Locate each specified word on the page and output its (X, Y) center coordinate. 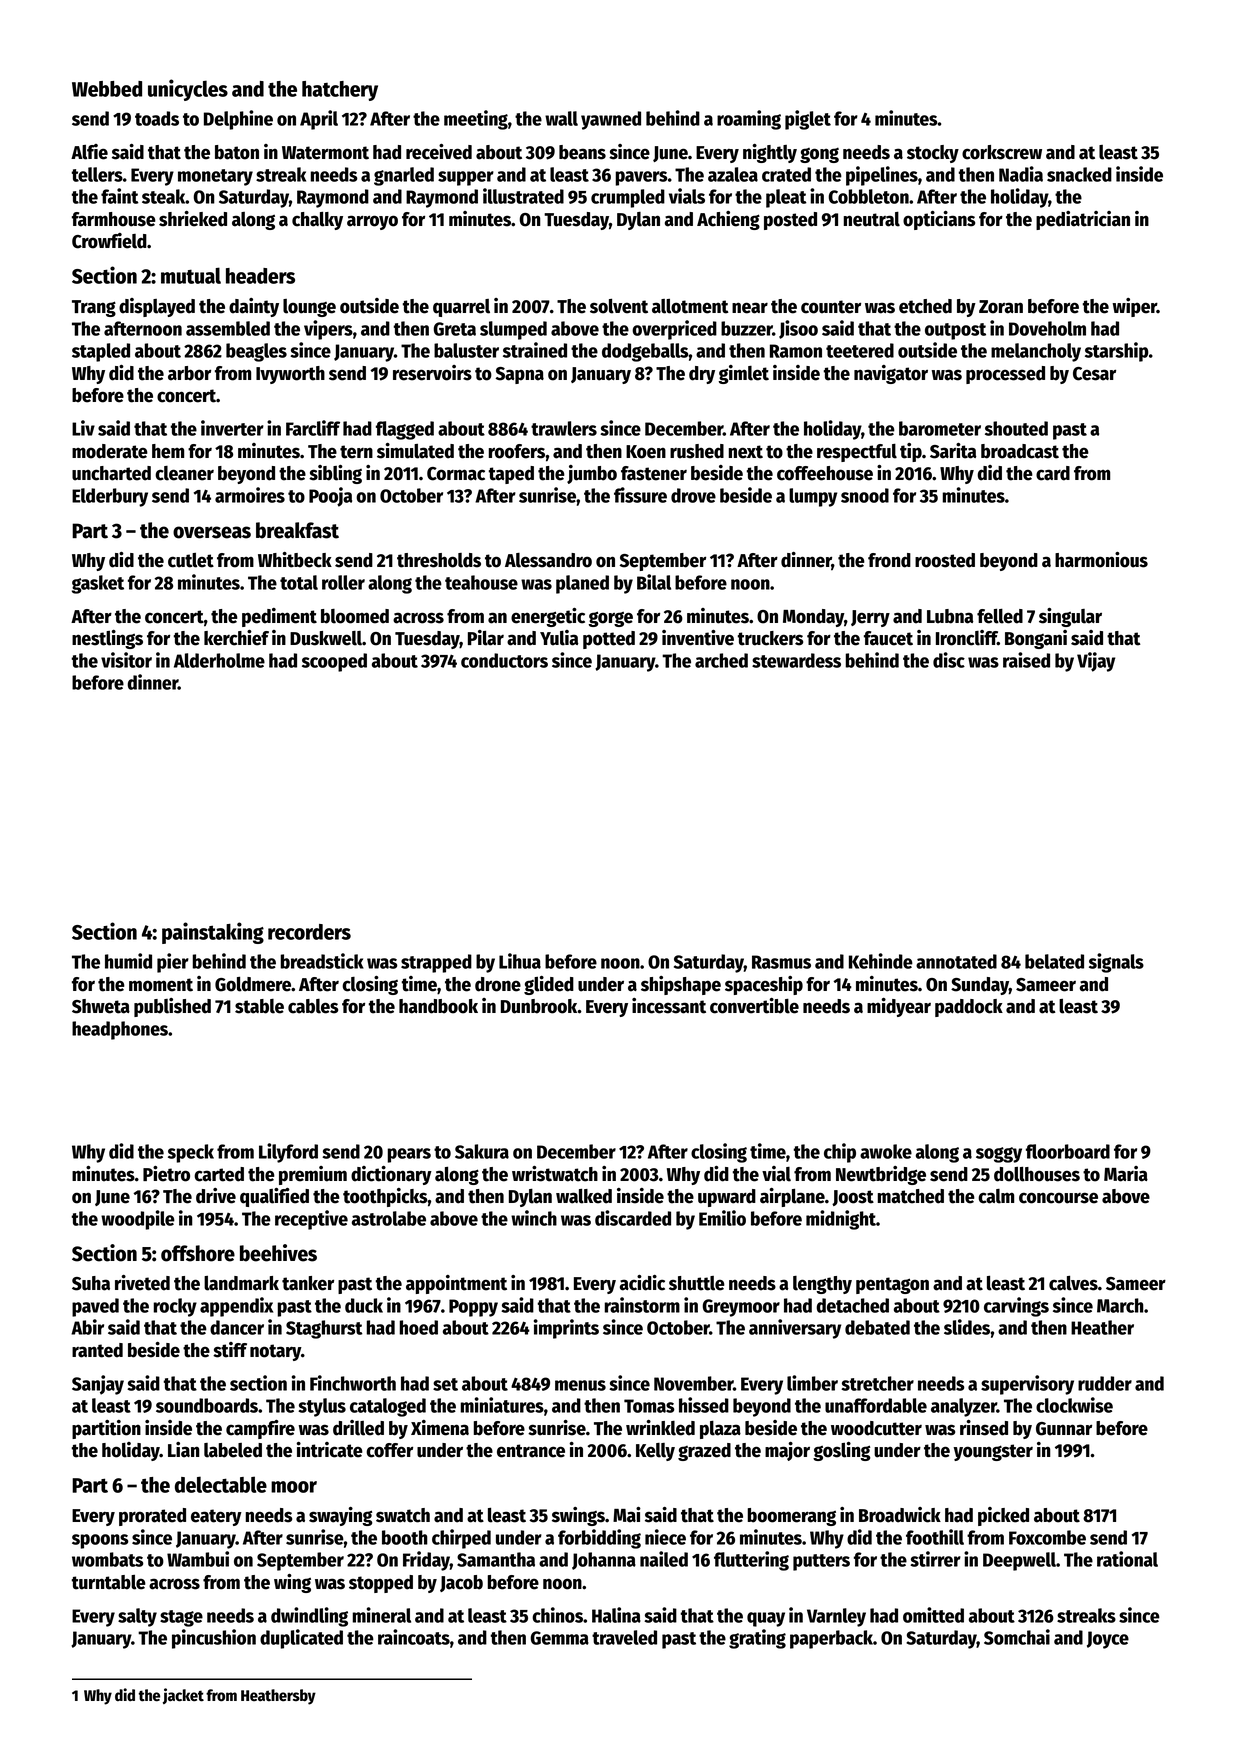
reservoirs (432, 373)
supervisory (1027, 1385)
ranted (97, 1350)
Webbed (107, 89)
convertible (754, 1006)
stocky (933, 154)
